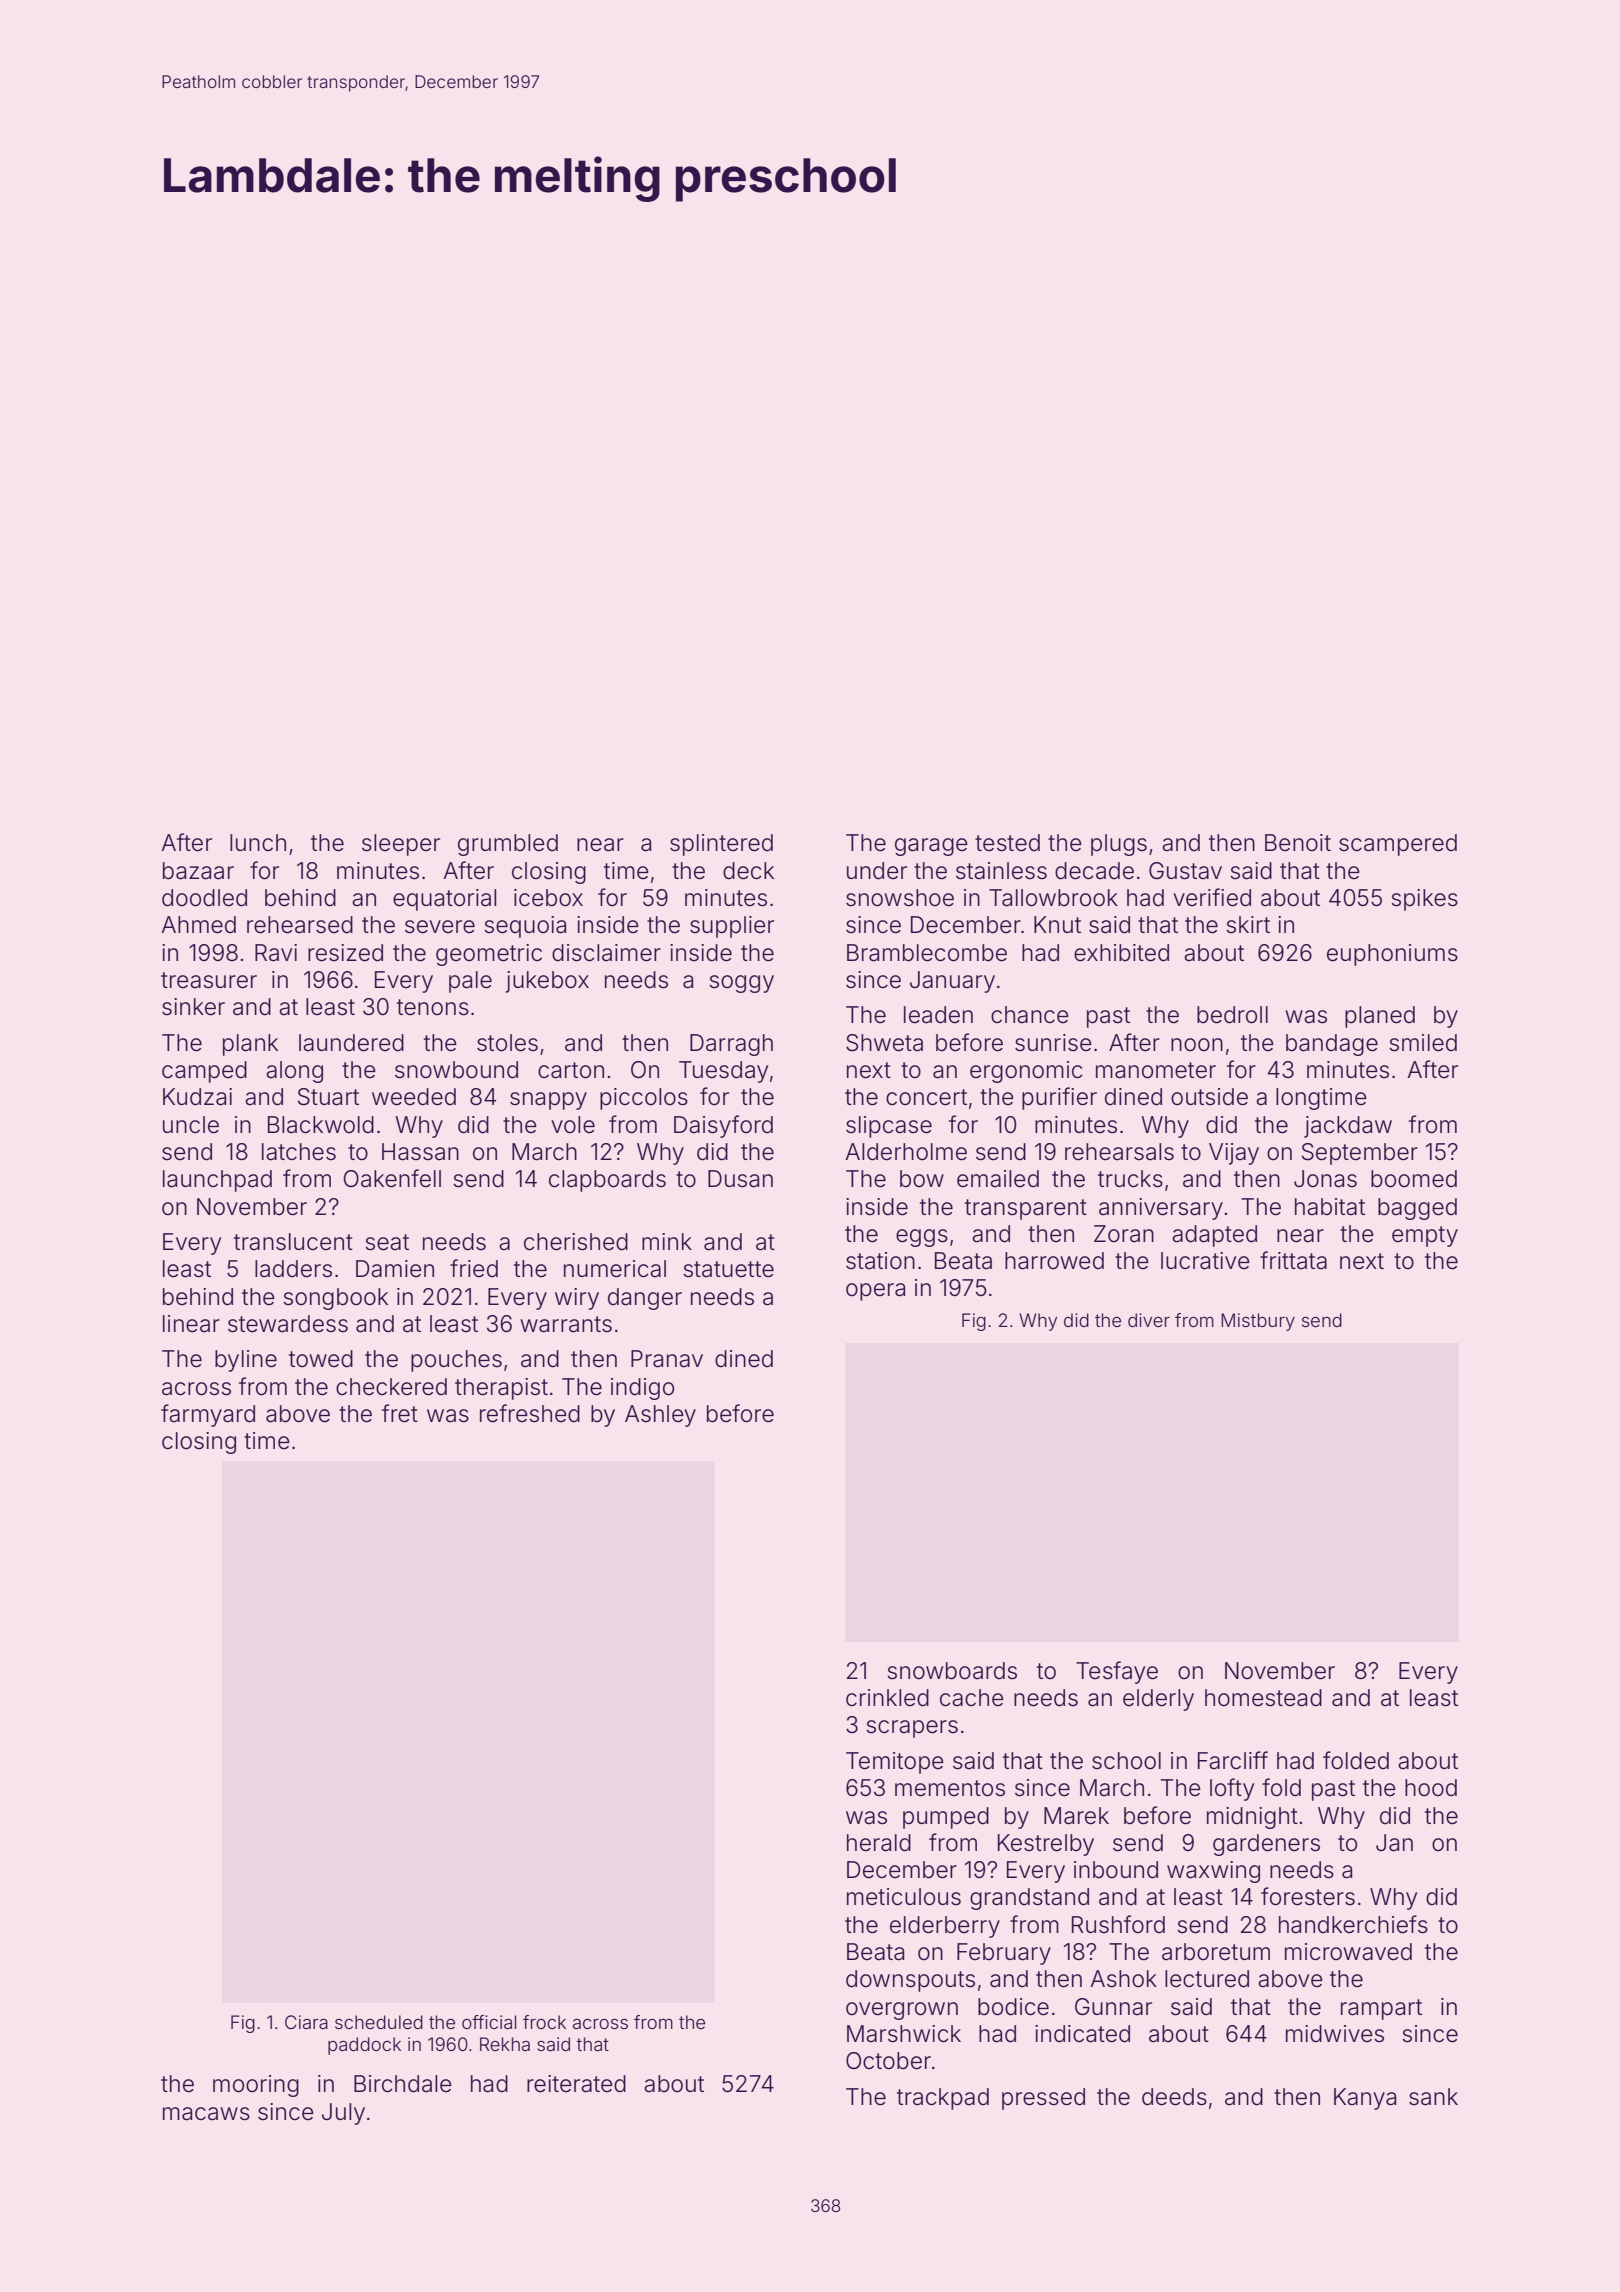 This page has width=1620, height=2292. What do you see at coordinates (321, 1125) in the page?
I see `Blackwold` at bounding box center [321, 1125].
